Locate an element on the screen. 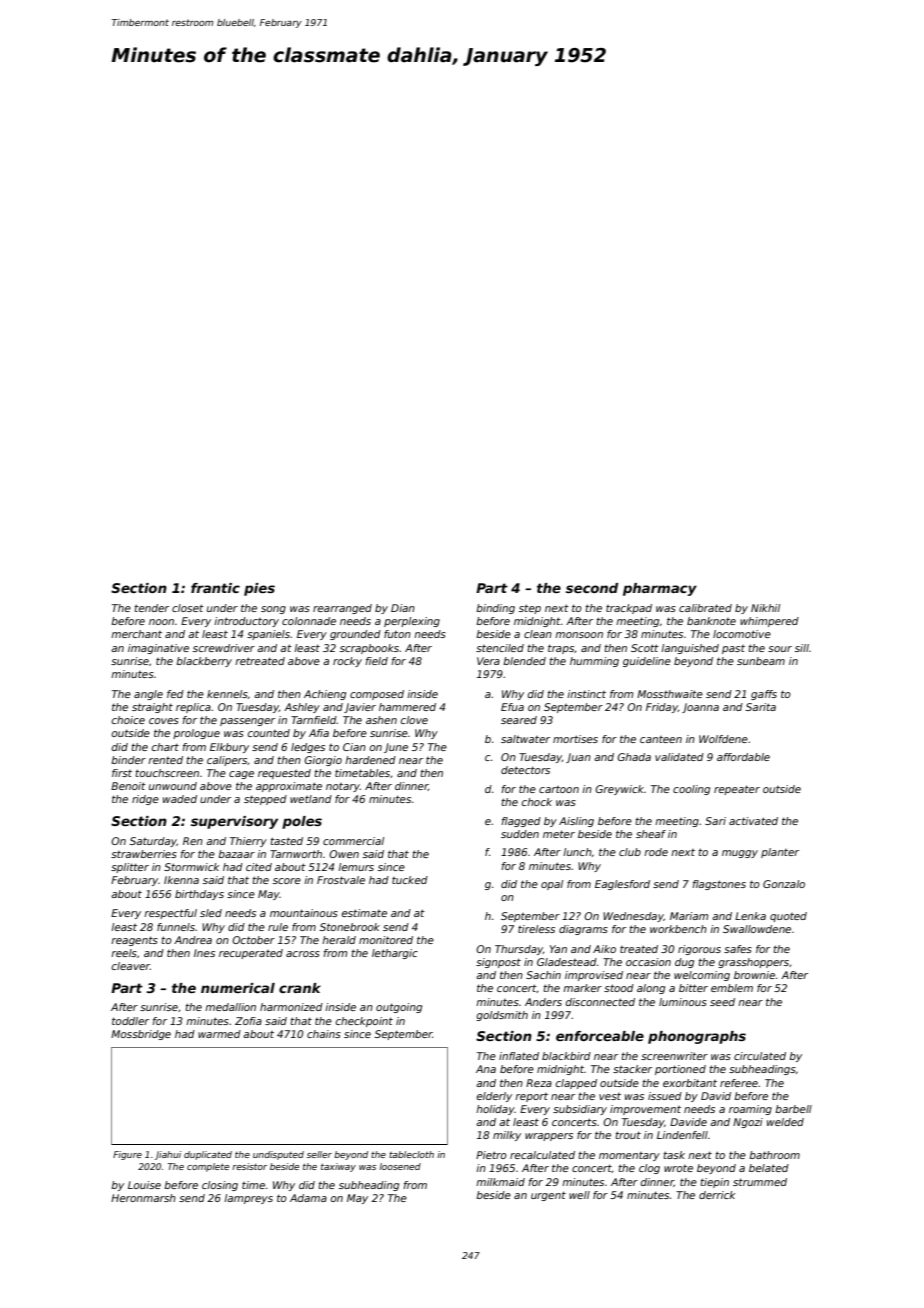 The height and width of the screenshot is (1308, 924). merchant is located at coordinates (136, 634).
